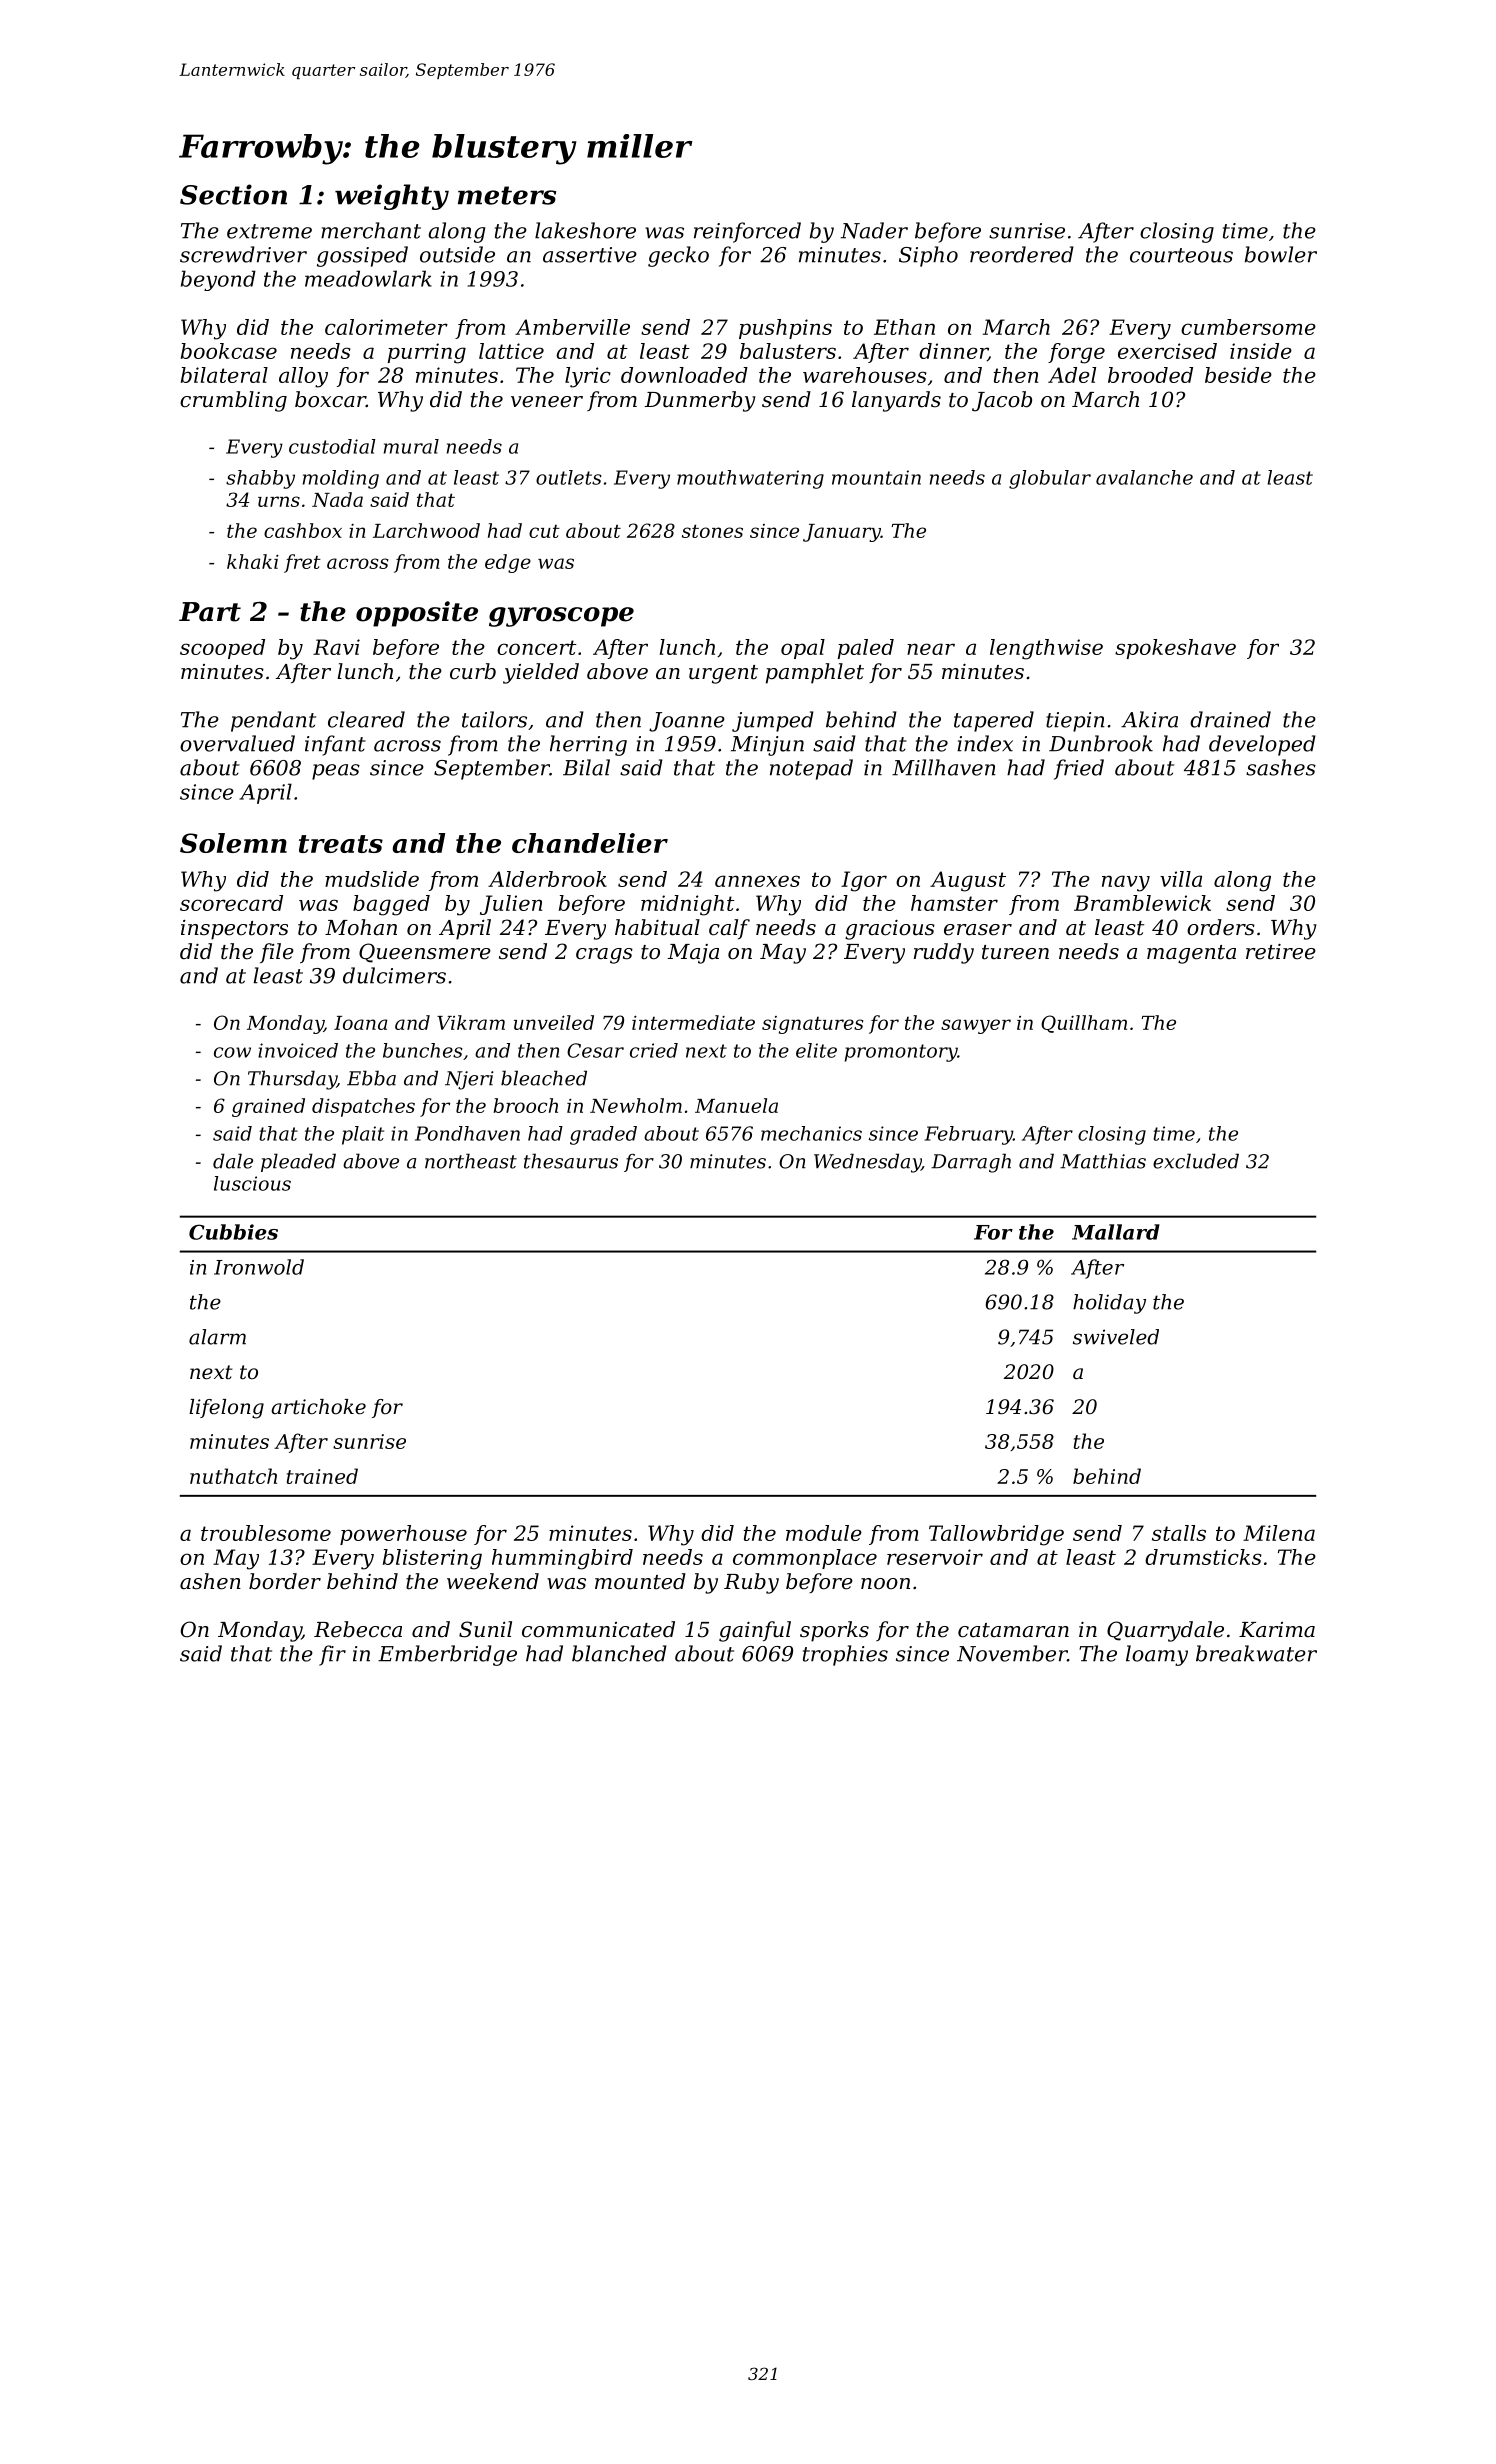  Describe the element at coordinates (253, 561) in the page. I see `khaki` at that location.
